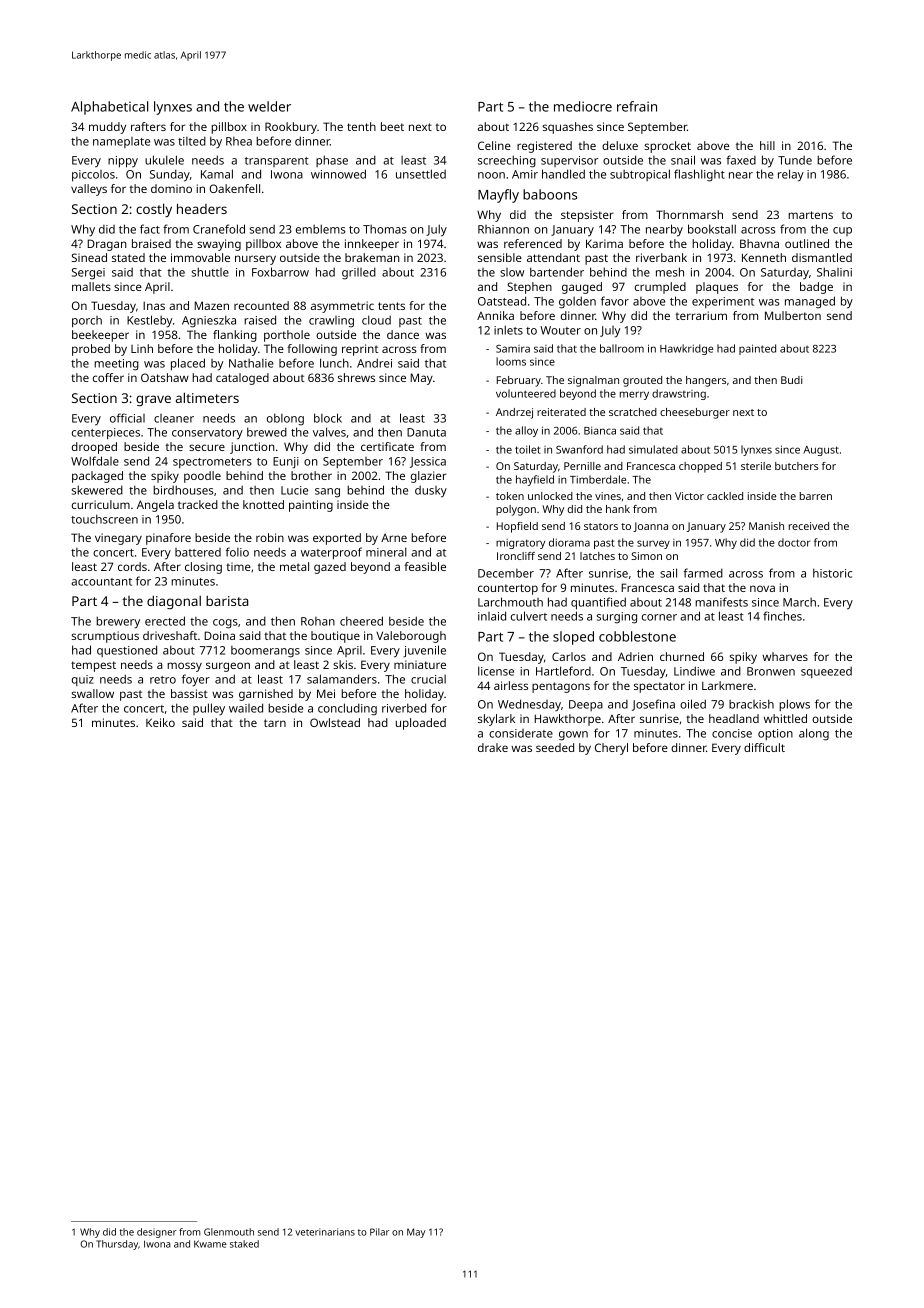  What do you see at coordinates (275, 723) in the page?
I see `tarn` at bounding box center [275, 723].
